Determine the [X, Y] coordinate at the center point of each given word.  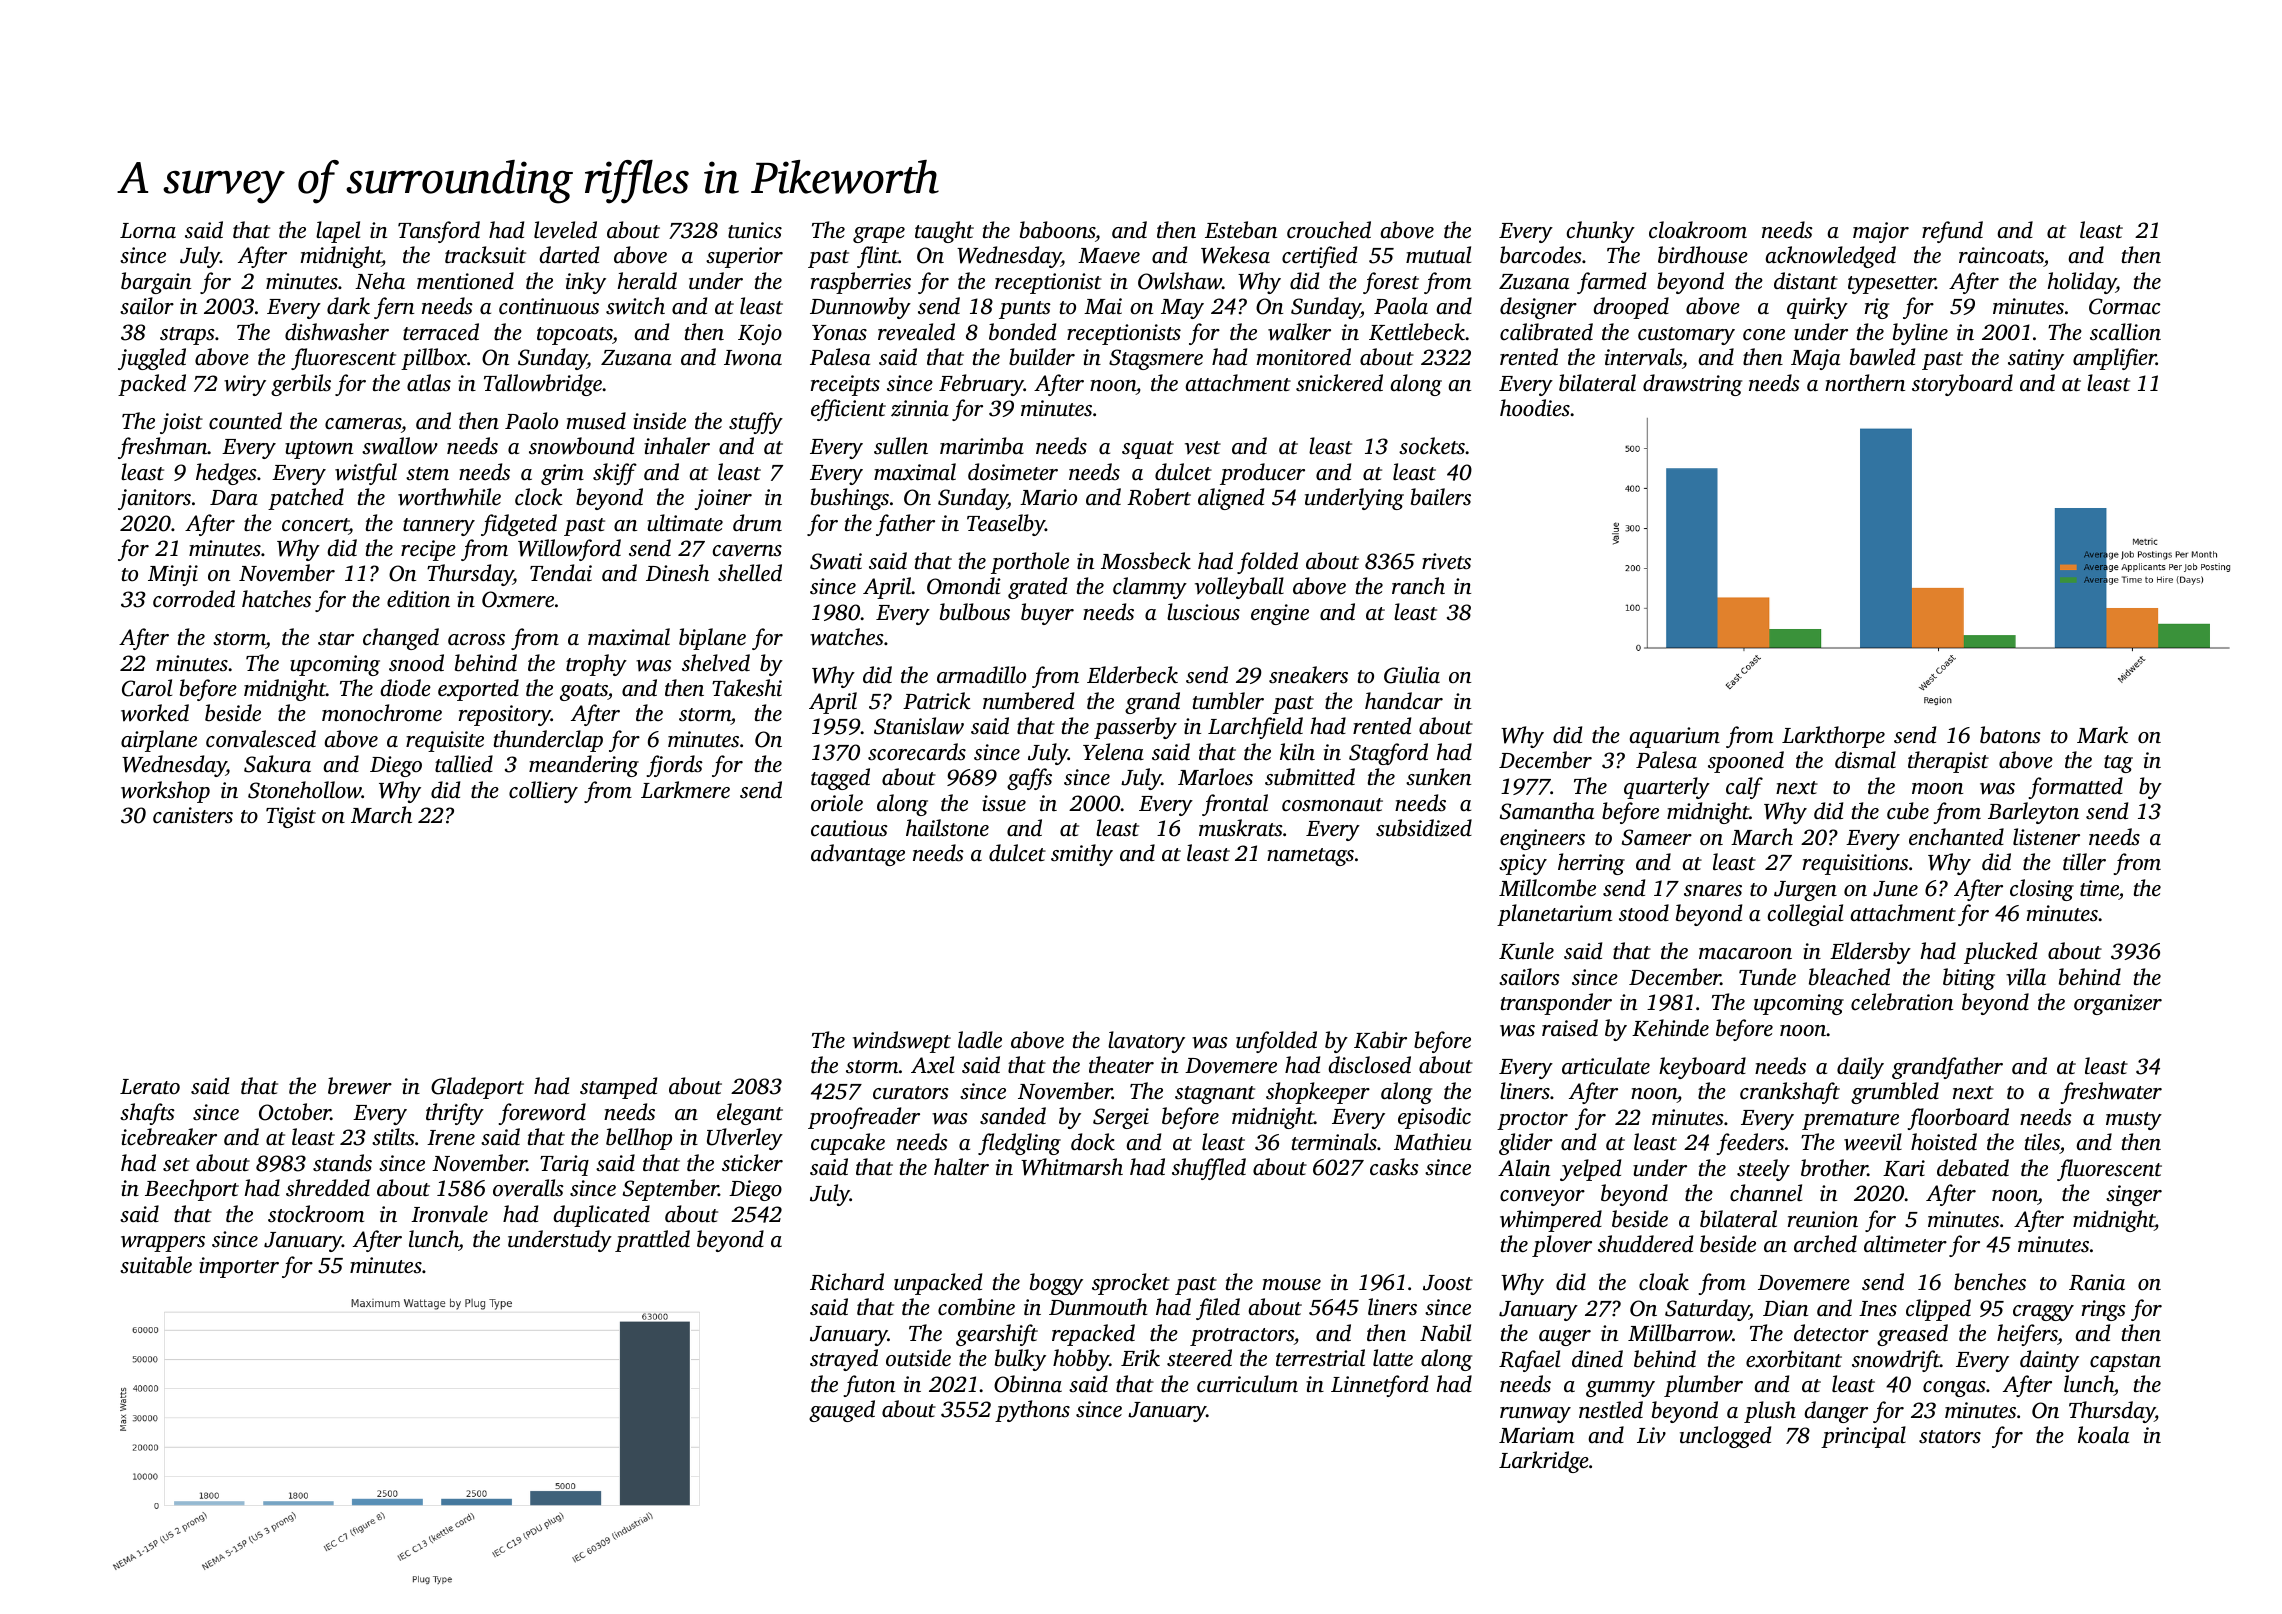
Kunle [1526, 951]
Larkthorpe [1833, 737]
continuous [549, 306]
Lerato [150, 1087]
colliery [543, 792]
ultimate [685, 523]
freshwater [2111, 1093]
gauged [842, 1411]
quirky [1817, 308]
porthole [1030, 563]
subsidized [1424, 828]
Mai [1103, 306]
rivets [1446, 561]
